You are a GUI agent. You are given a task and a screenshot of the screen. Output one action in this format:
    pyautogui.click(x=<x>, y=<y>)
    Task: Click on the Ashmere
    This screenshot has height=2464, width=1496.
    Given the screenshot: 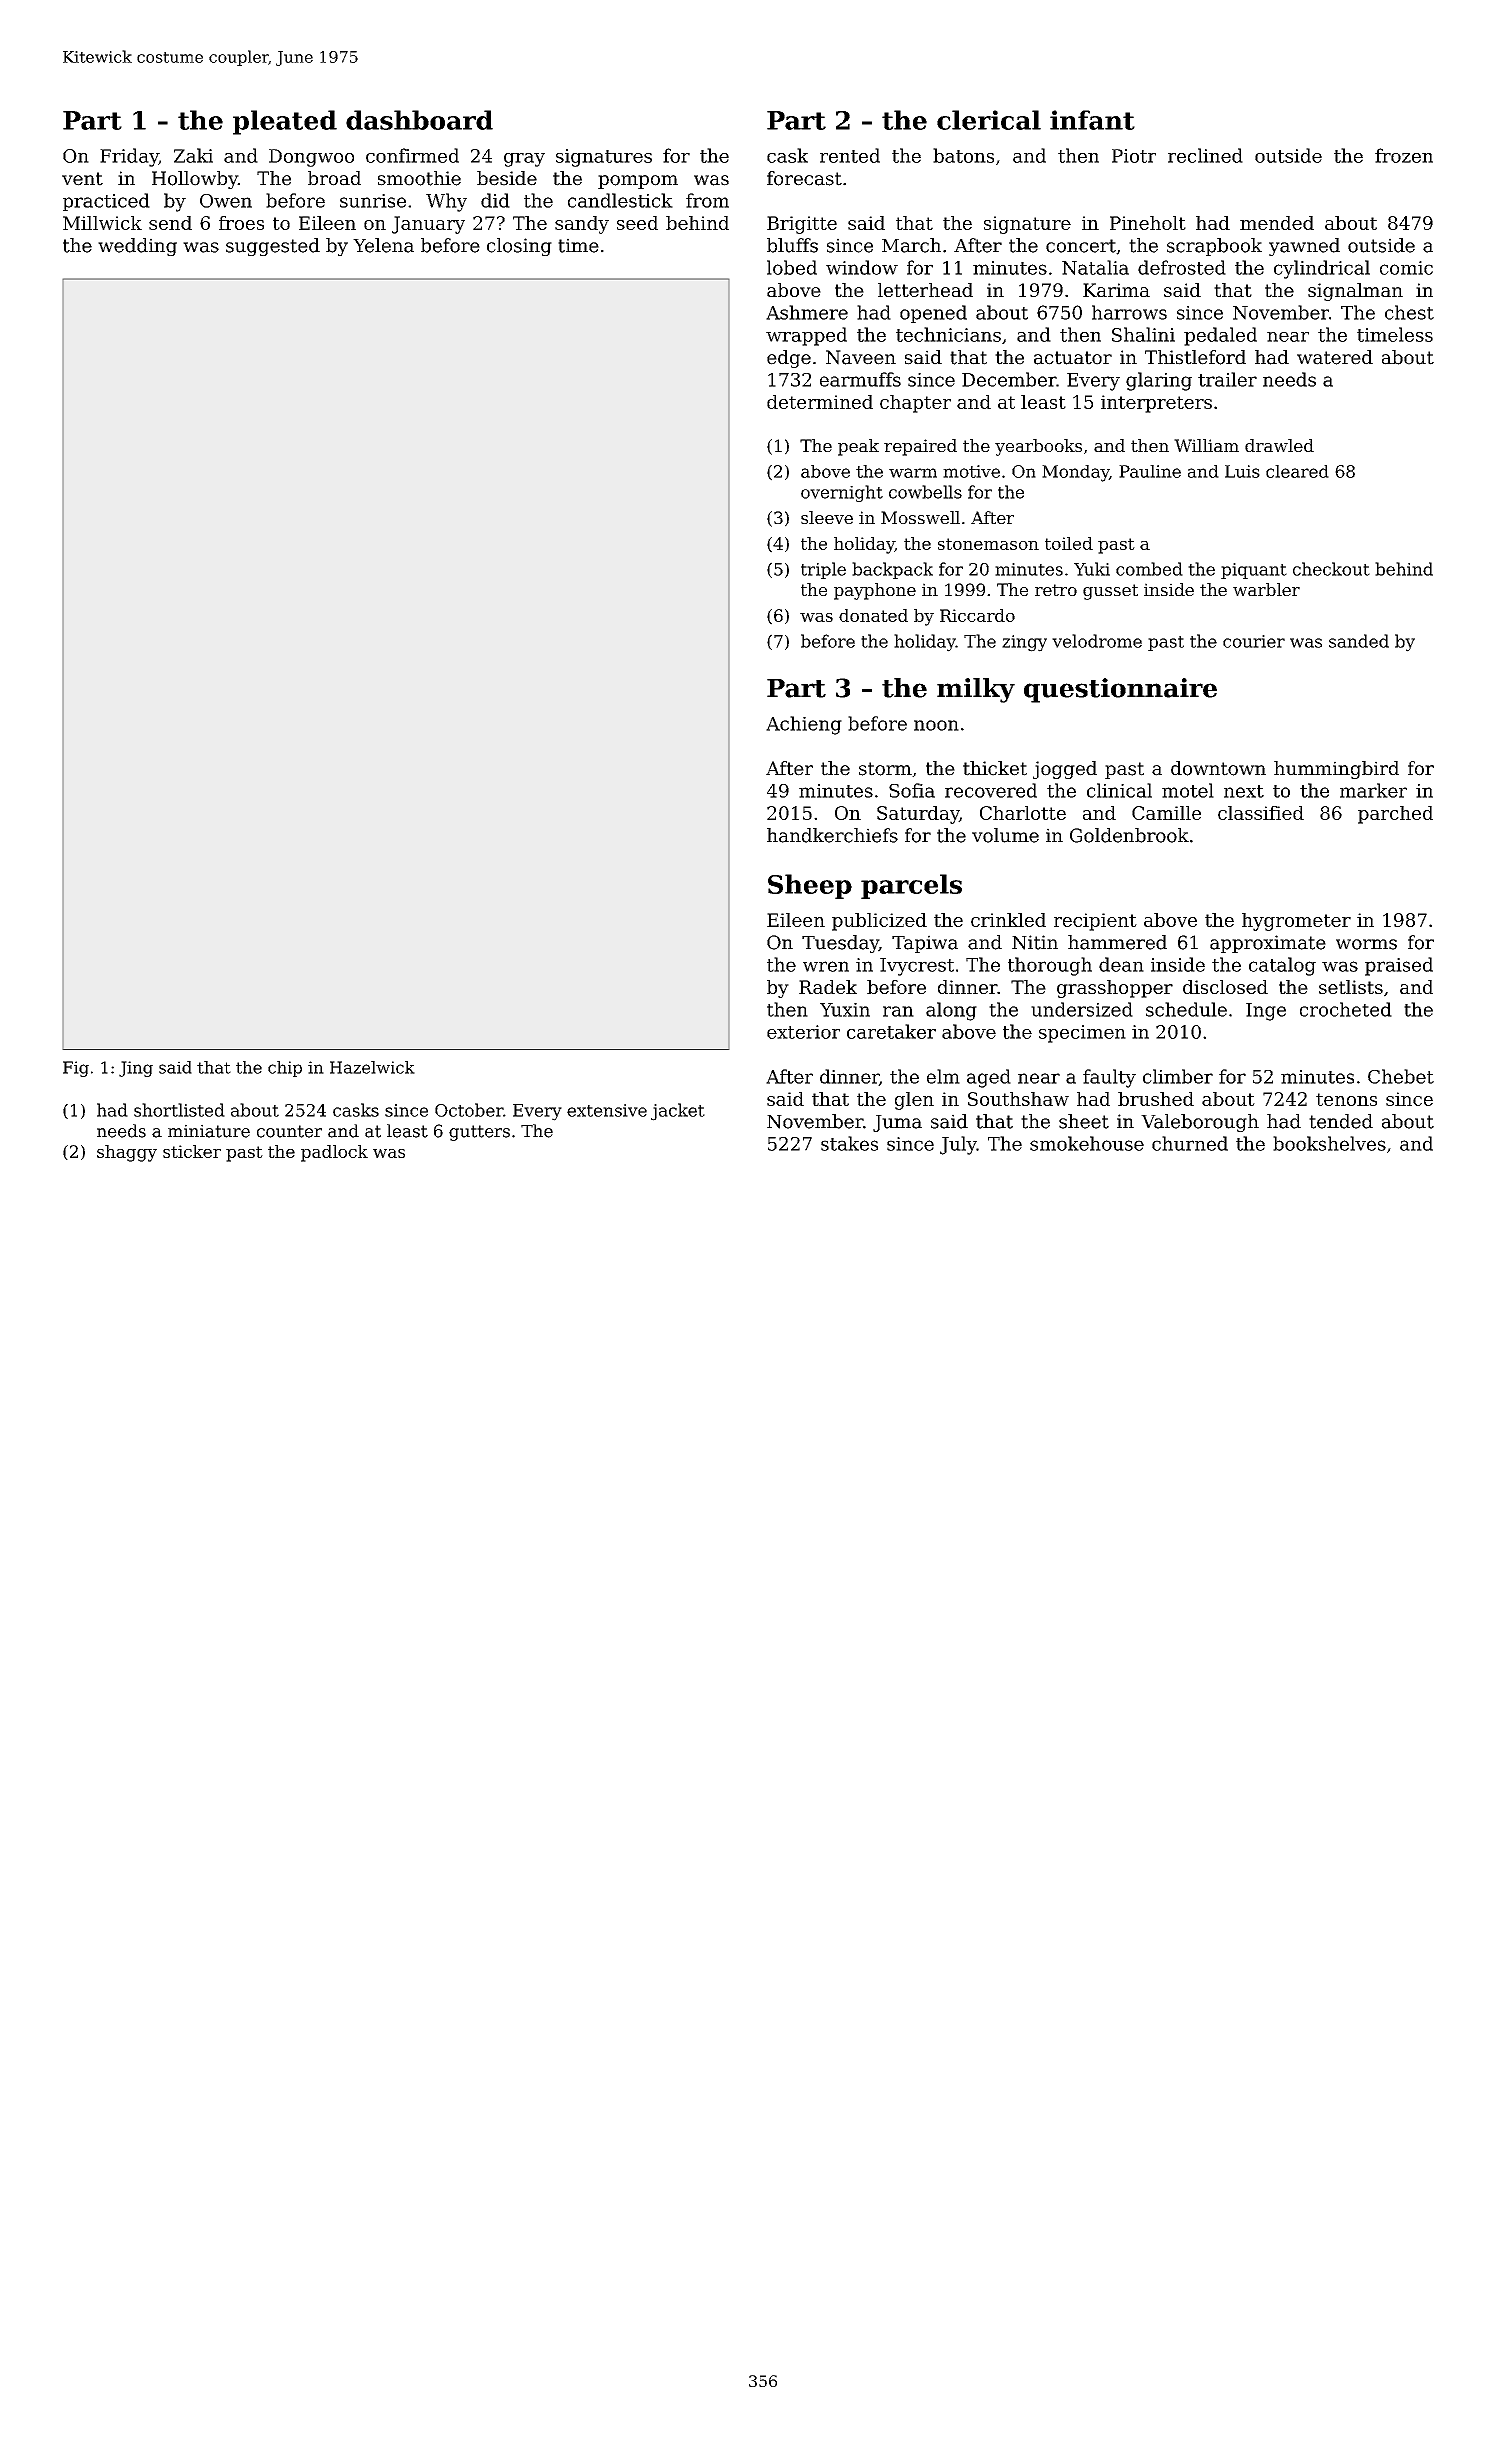 What is the action you would take?
    pyautogui.click(x=807, y=312)
